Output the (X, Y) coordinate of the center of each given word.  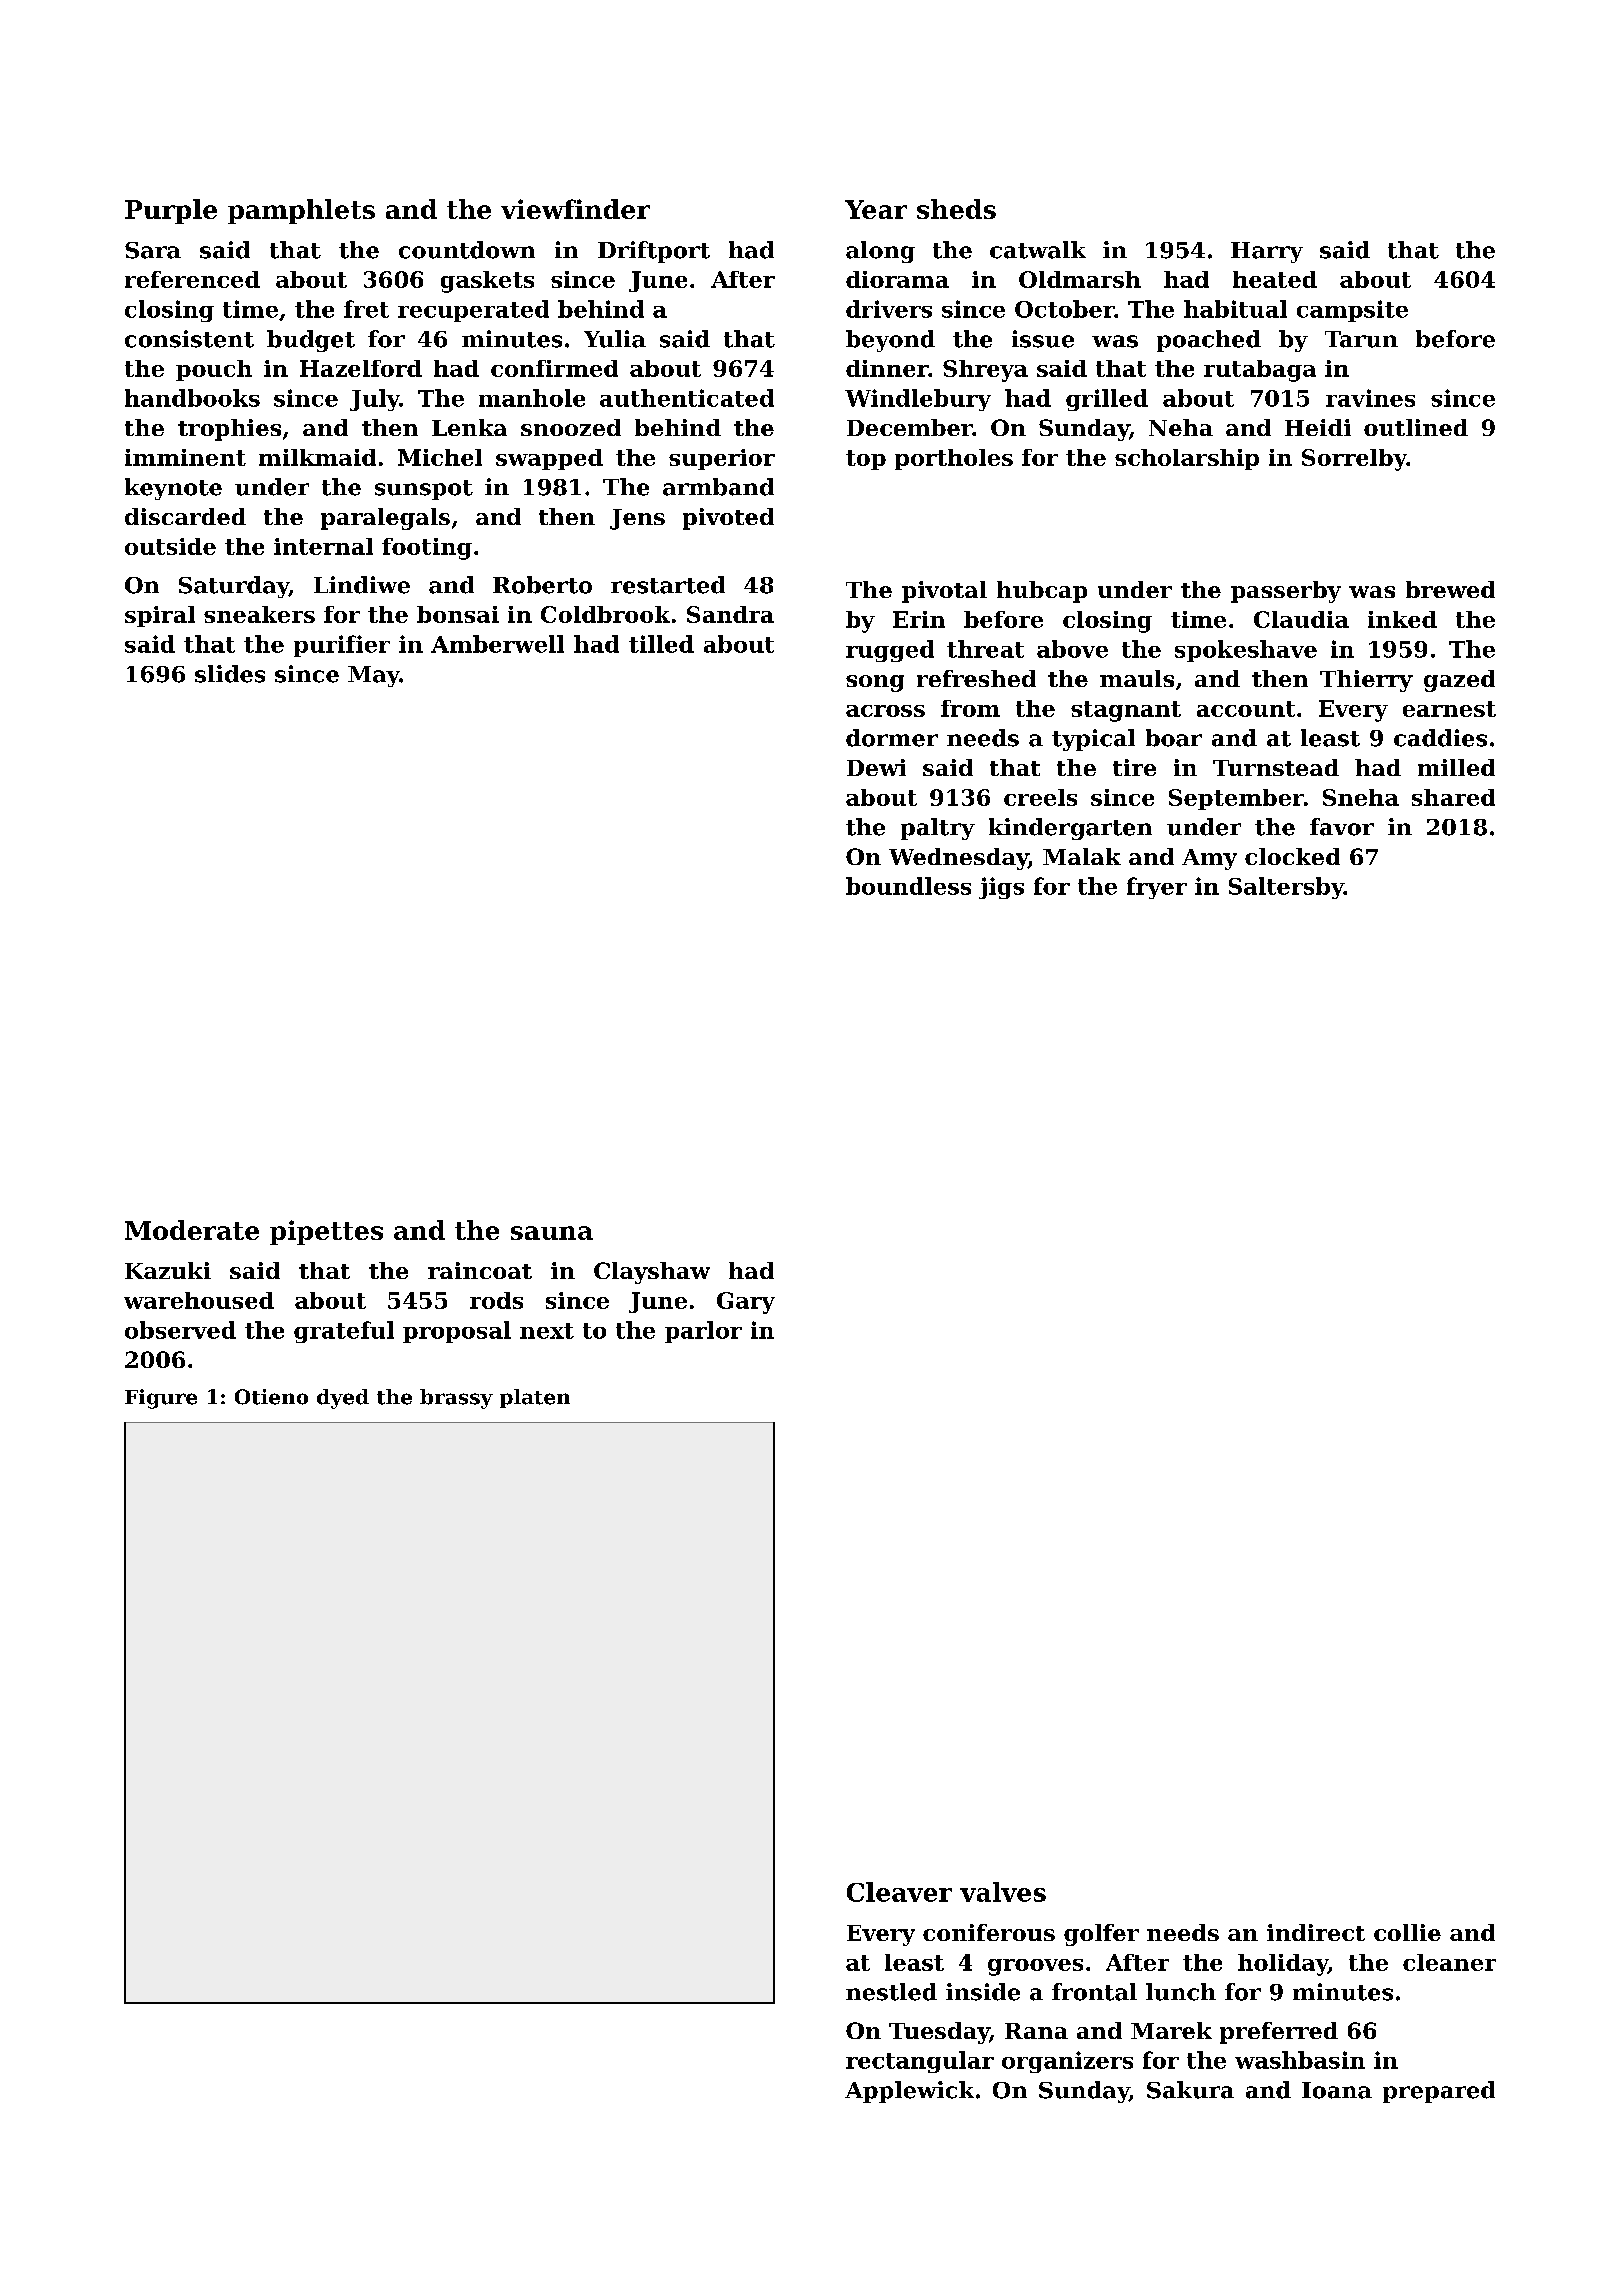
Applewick (909, 2092)
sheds (956, 209)
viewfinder (575, 209)
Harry (1267, 252)
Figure (161, 1399)
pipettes (326, 1232)
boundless (908, 886)
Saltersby (1286, 888)
